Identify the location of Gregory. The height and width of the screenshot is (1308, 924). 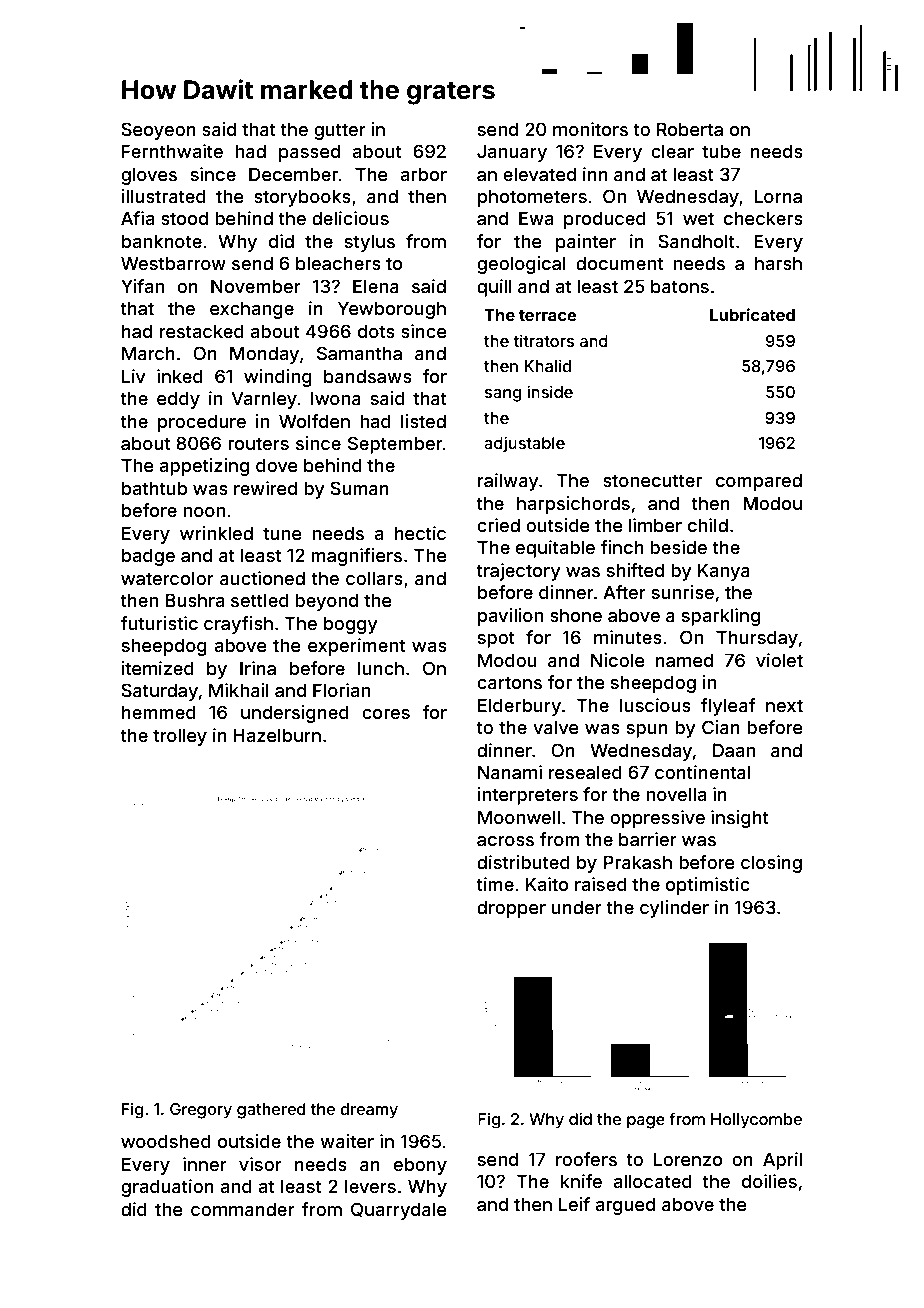
(201, 1111).
